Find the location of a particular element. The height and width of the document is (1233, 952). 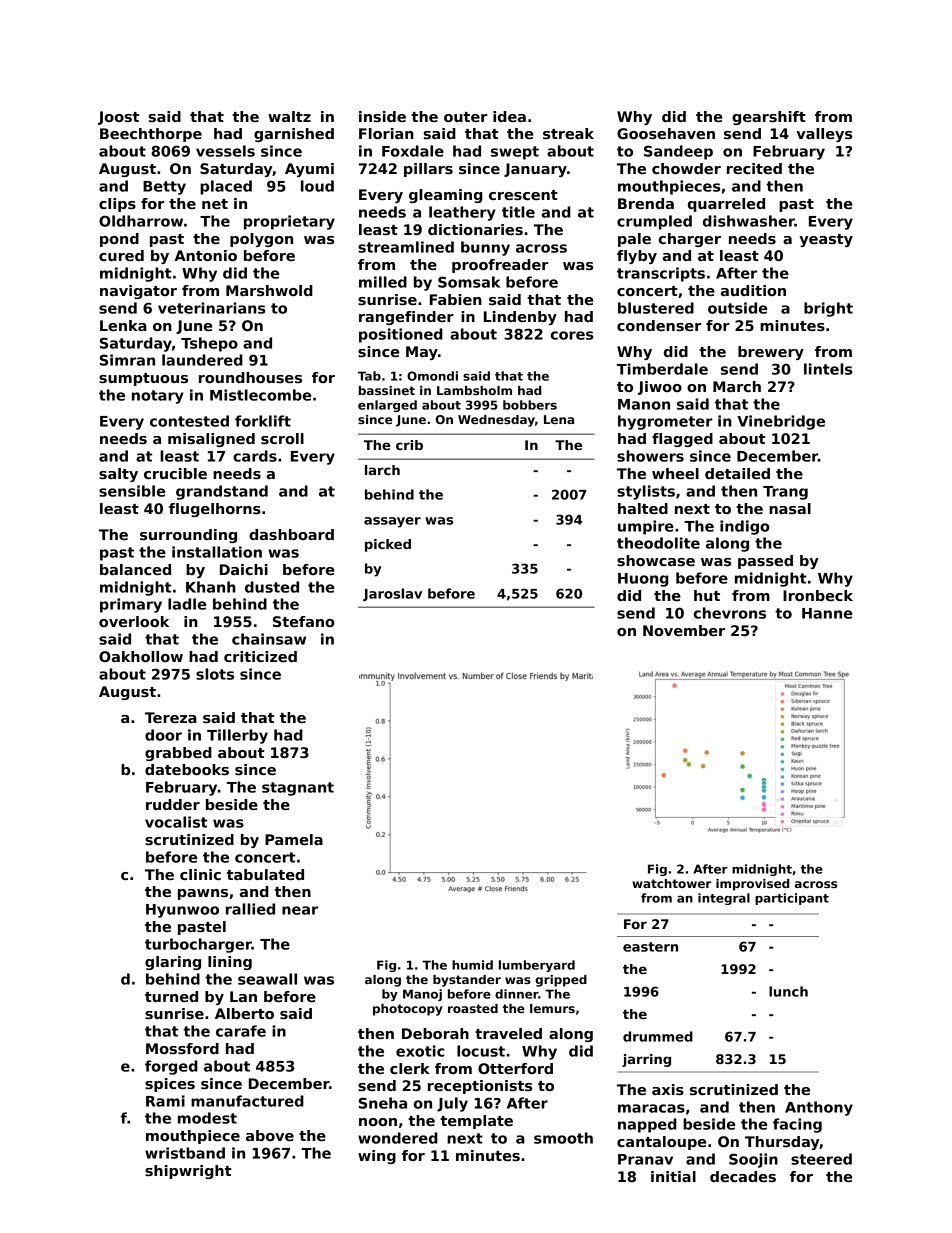

manufactured is located at coordinates (247, 1101).
